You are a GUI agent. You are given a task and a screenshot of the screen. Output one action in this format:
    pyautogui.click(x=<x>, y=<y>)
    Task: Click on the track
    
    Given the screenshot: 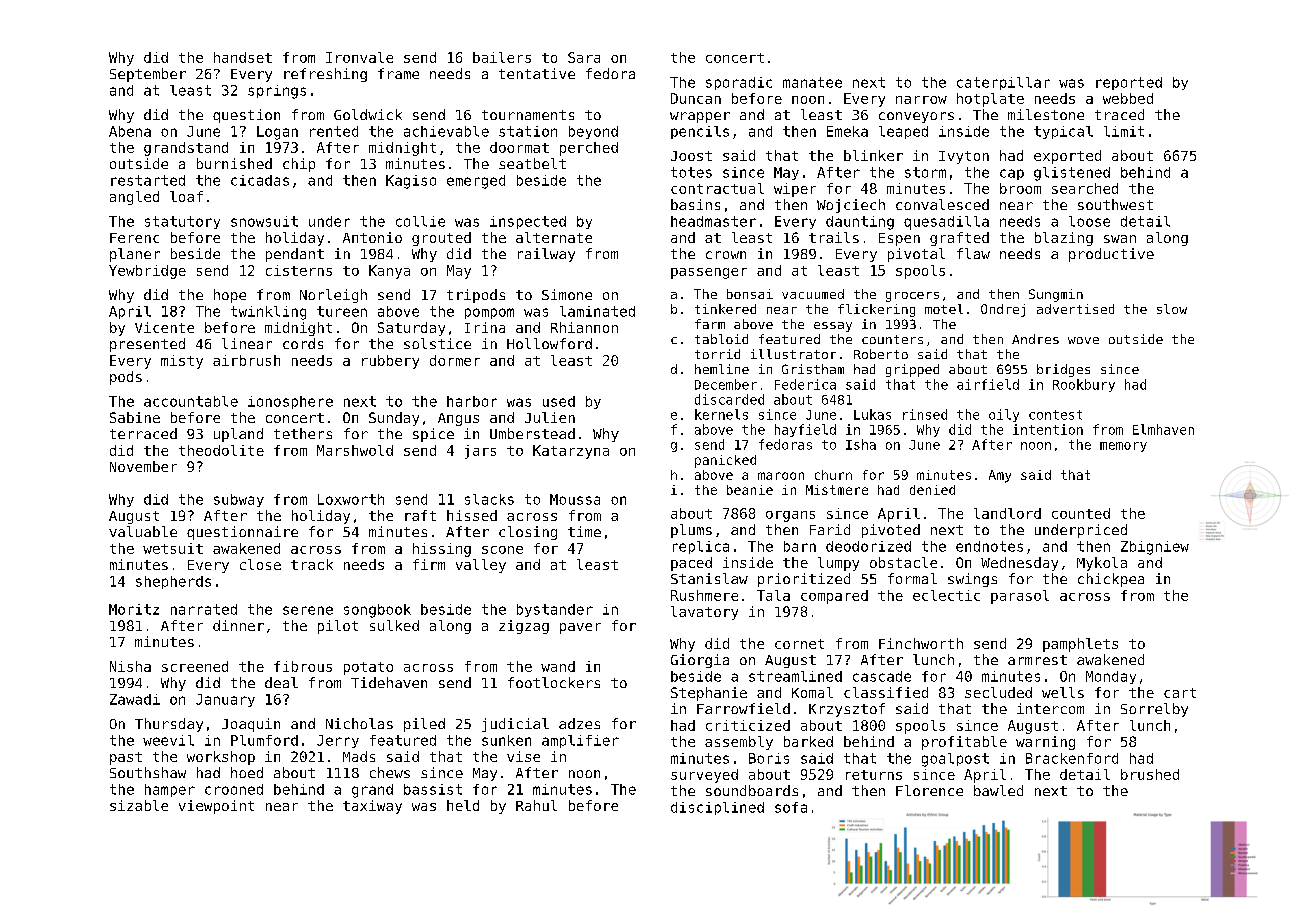 What is the action you would take?
    pyautogui.click(x=312, y=564)
